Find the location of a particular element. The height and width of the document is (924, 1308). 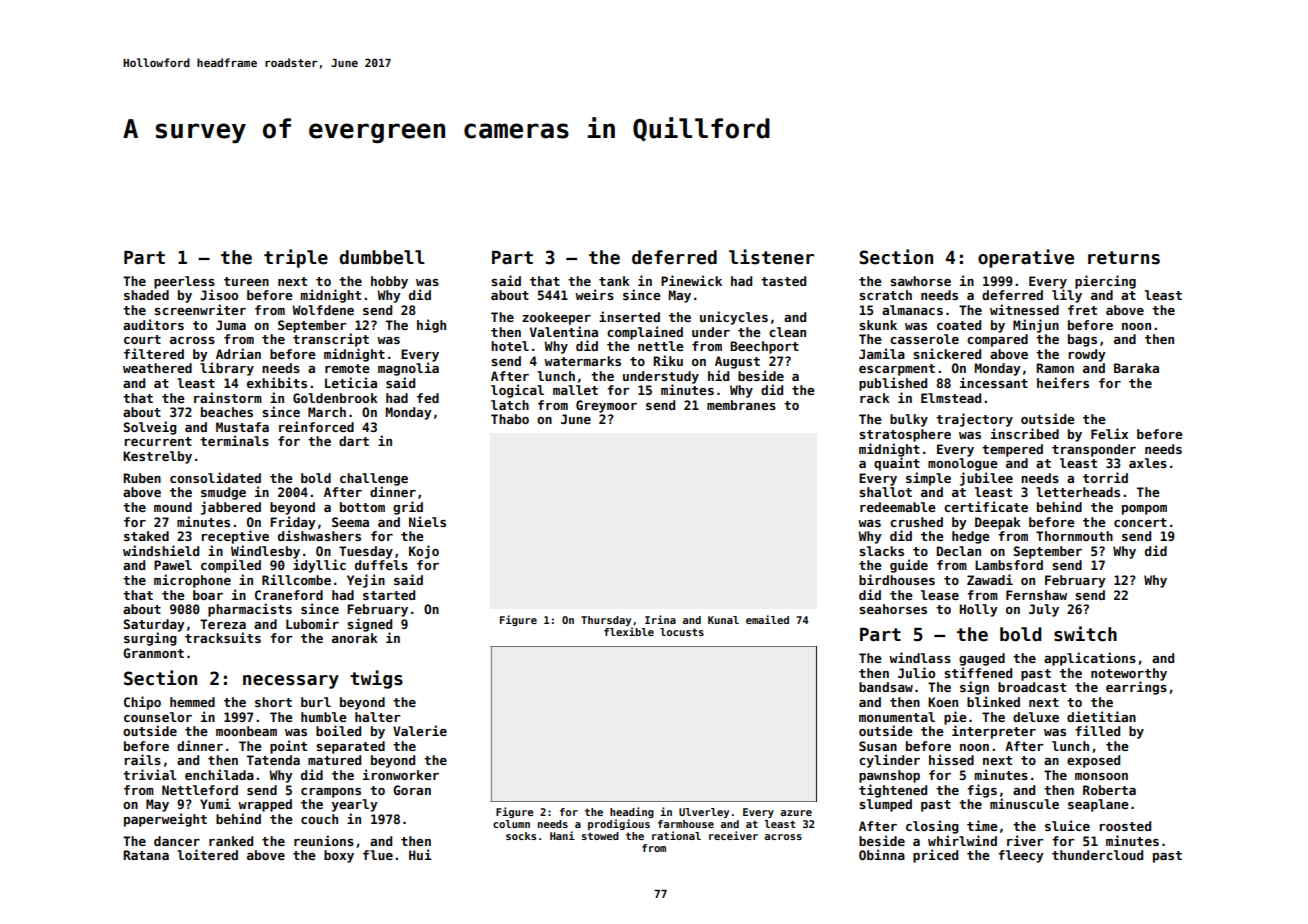

applications is located at coordinates (1090, 659).
